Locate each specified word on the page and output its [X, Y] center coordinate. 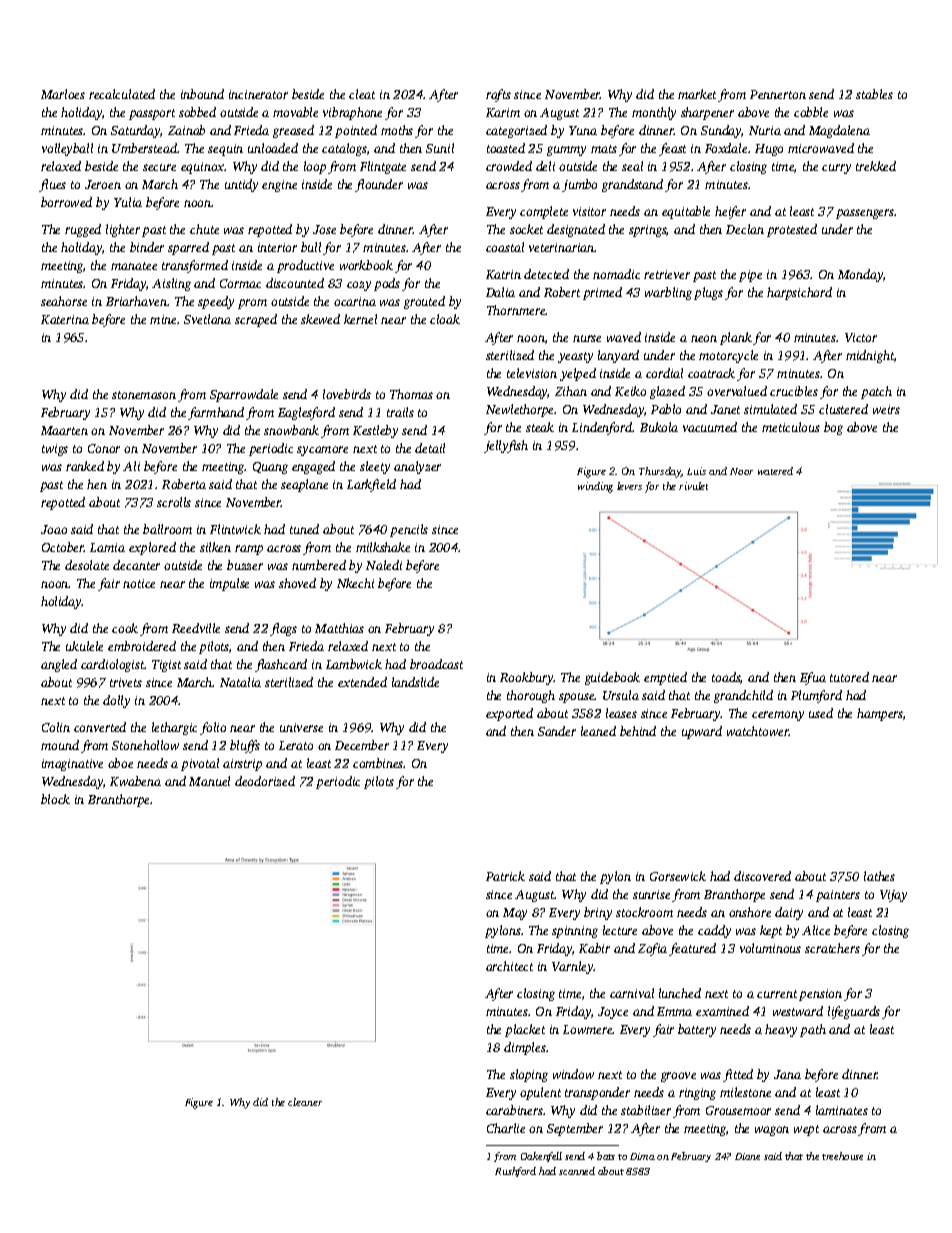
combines [378, 763]
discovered [762, 876]
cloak [445, 319]
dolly [116, 701]
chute [204, 229]
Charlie [506, 1128]
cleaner [305, 1102]
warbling [668, 293]
